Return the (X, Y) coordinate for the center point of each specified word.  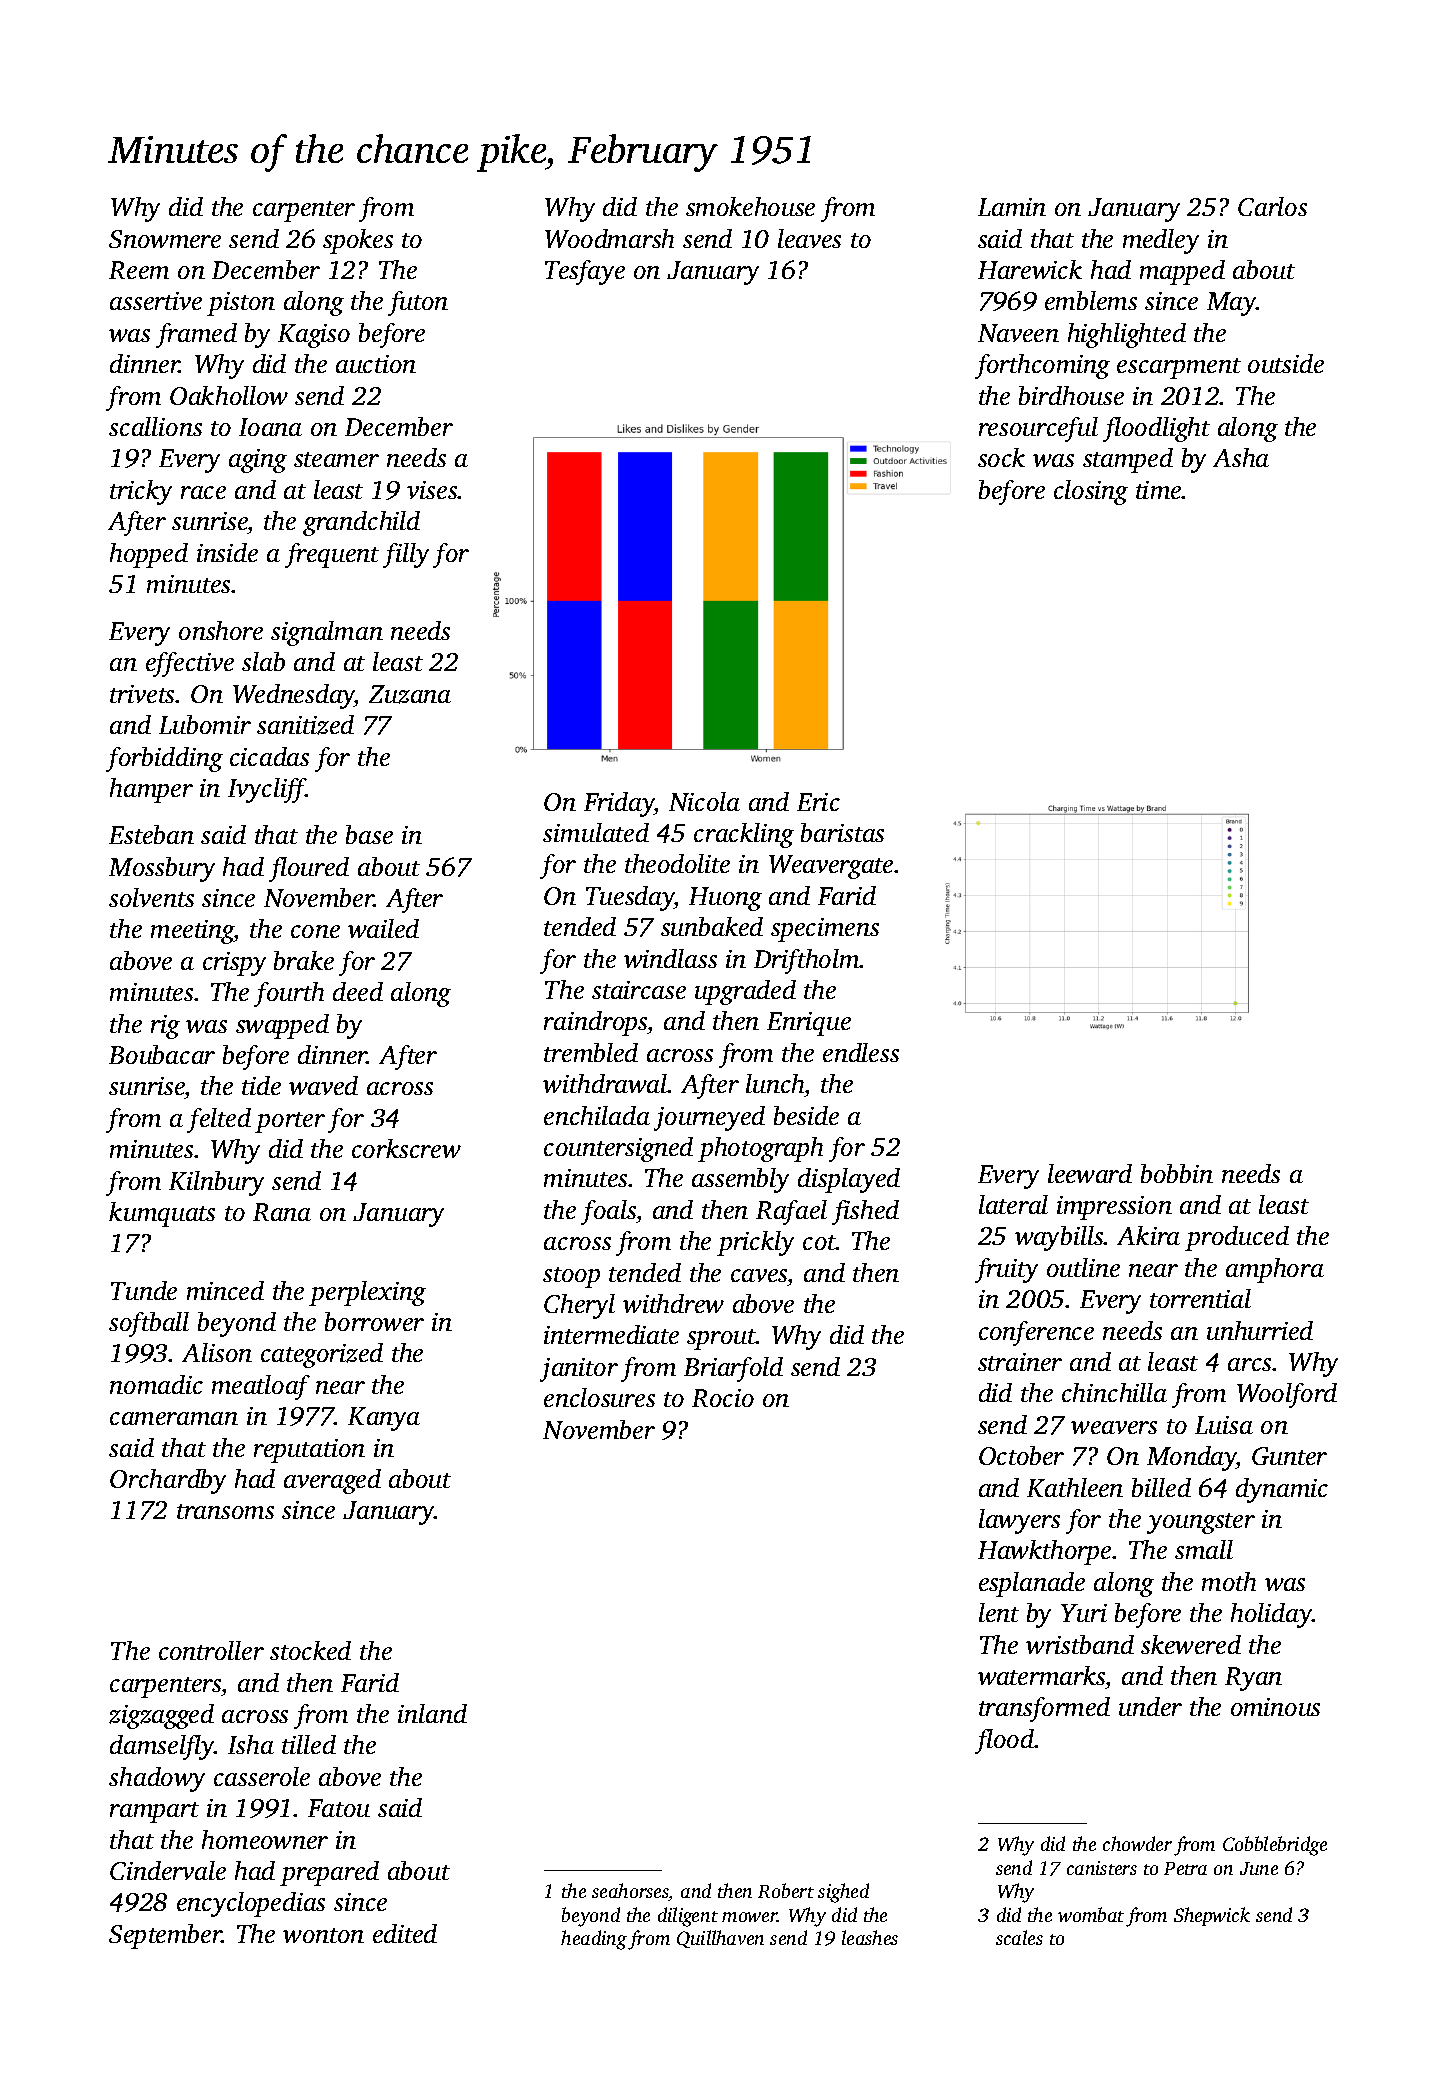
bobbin (1177, 1173)
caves (759, 1275)
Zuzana (410, 694)
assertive (156, 301)
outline (1083, 1267)
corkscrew (406, 1148)
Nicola (704, 801)
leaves (809, 238)
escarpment (1179, 368)
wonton (323, 1935)
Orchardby (168, 1481)
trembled (591, 1052)
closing (1091, 492)
